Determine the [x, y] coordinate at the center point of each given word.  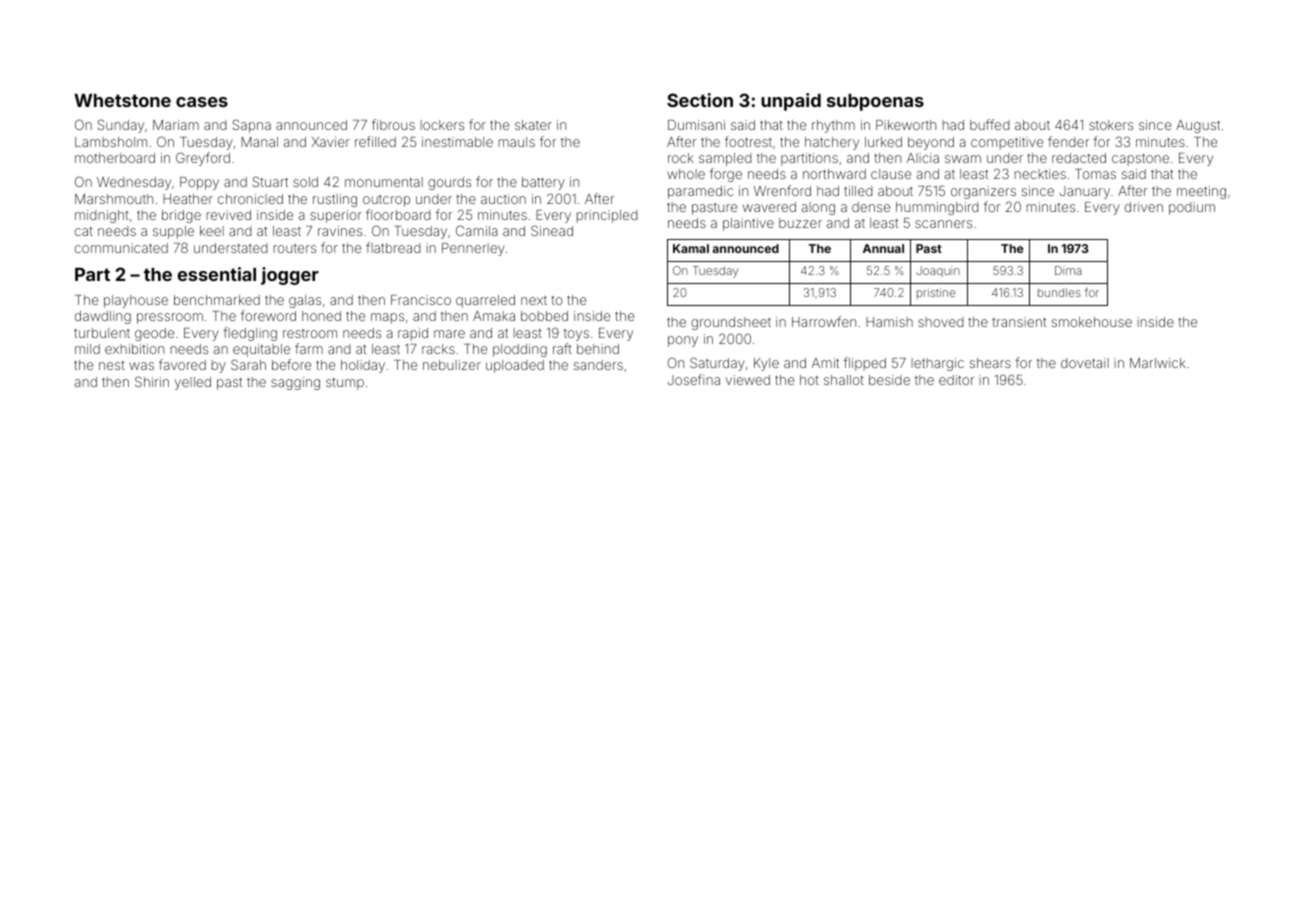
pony [683, 341]
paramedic [700, 192]
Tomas [1095, 174]
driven [1144, 207]
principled [607, 216]
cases [202, 102]
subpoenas [875, 102]
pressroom [170, 318]
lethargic [938, 364]
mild [87, 349]
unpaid [791, 102]
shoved [941, 322]
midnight [102, 216]
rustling [335, 200]
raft [562, 348]
